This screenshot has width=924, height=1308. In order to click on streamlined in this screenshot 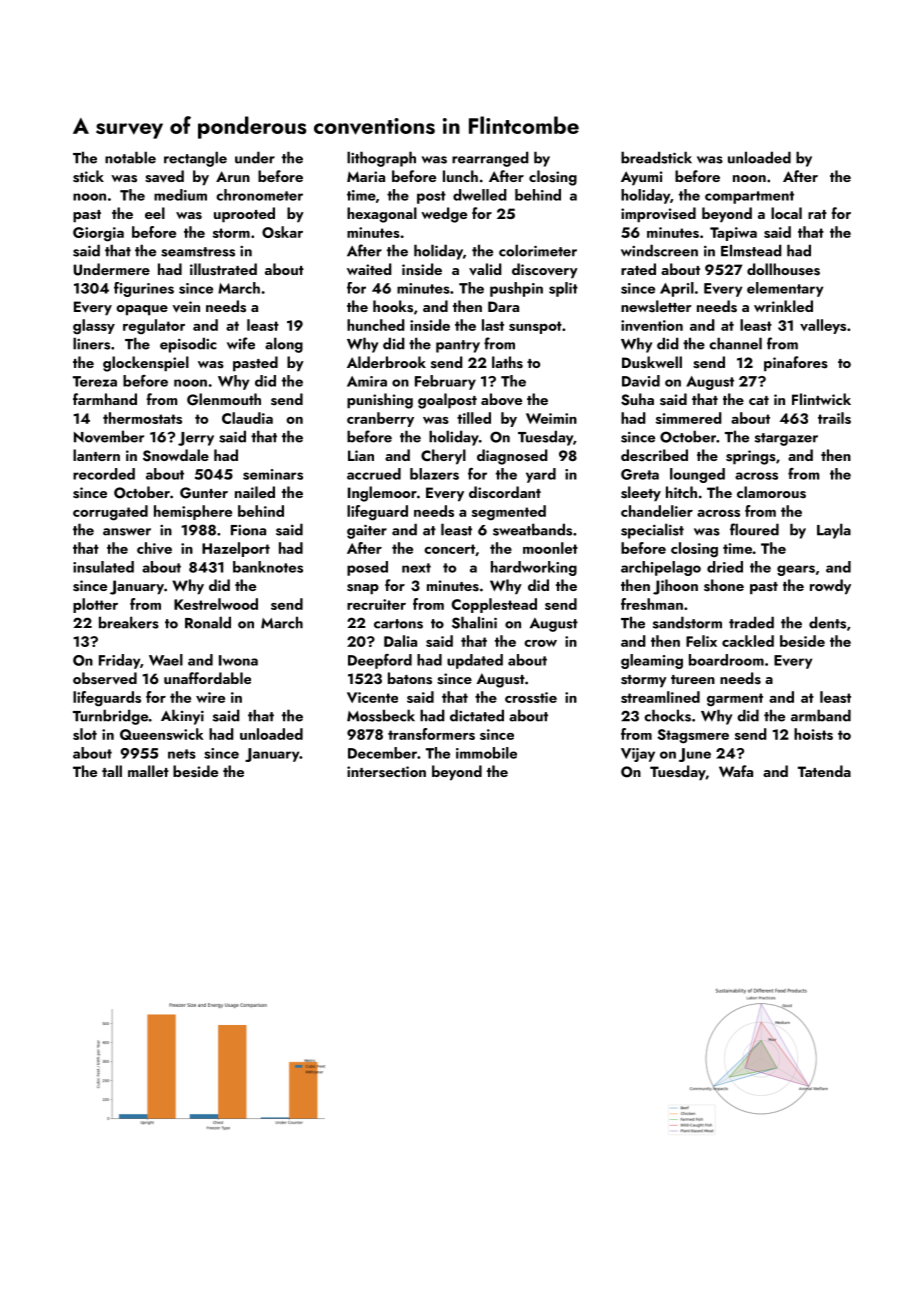, I will do `click(660, 697)`.
